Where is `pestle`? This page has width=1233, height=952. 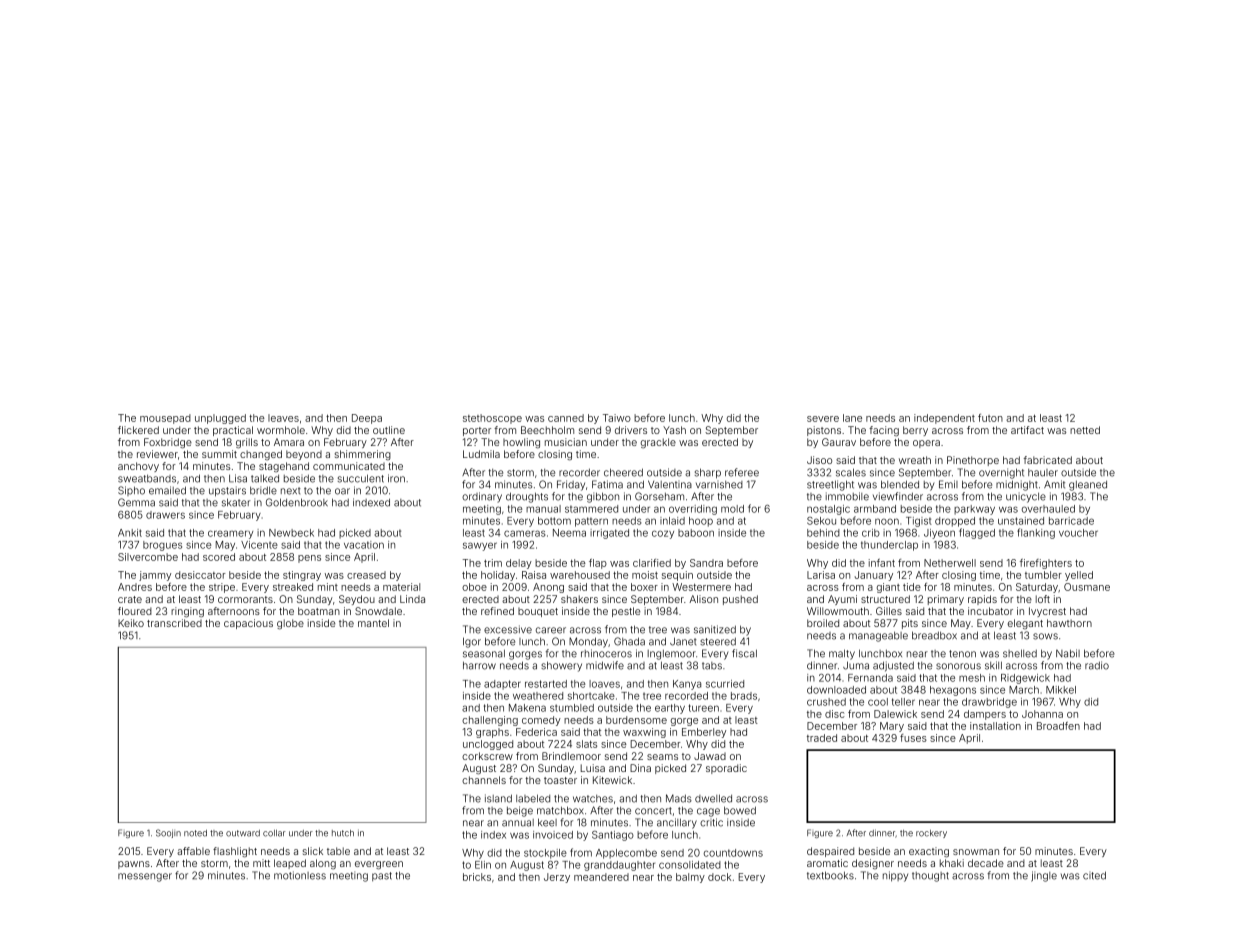
pestle is located at coordinates (626, 612).
